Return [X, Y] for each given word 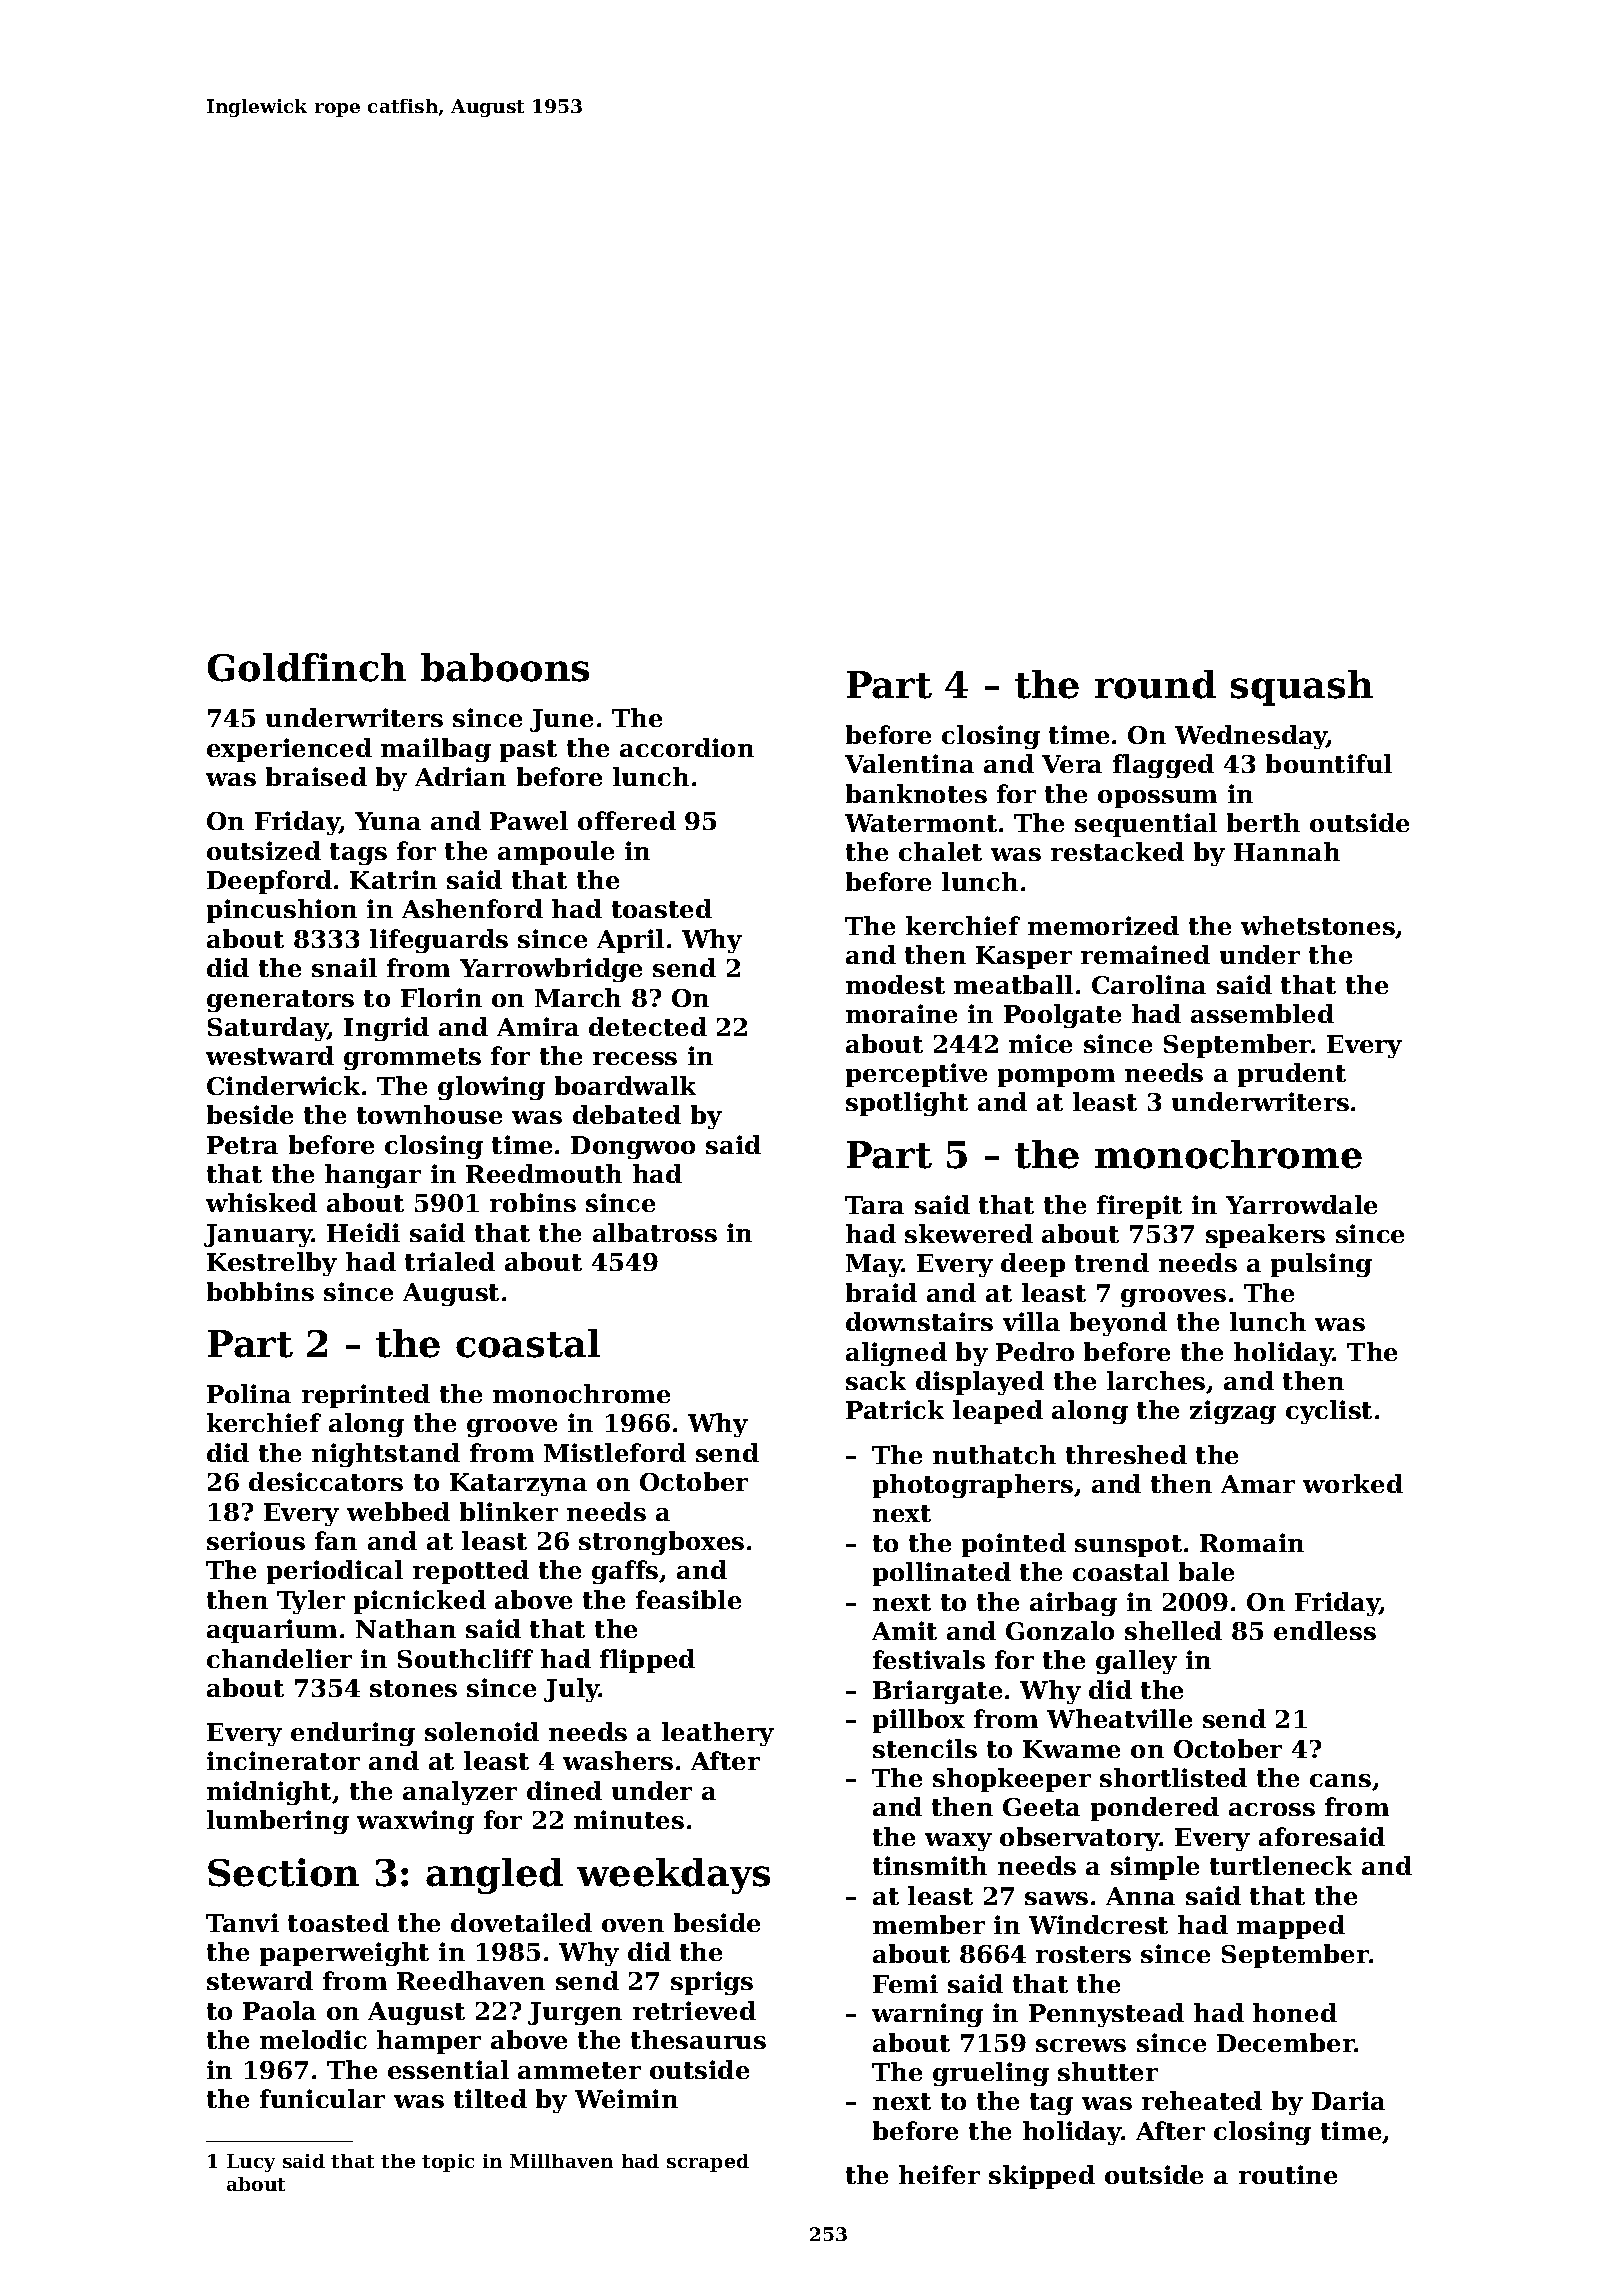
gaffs [625, 1572]
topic [448, 2163]
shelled [1173, 1630]
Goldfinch [307, 667]
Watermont [921, 823]
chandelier [279, 1658]
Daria [1348, 2100]
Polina [249, 1393]
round [1155, 684]
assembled [1262, 1013]
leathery [718, 1734]
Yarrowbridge [551, 970]
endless [1325, 1630]
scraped [708, 2163]
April [630, 941]
